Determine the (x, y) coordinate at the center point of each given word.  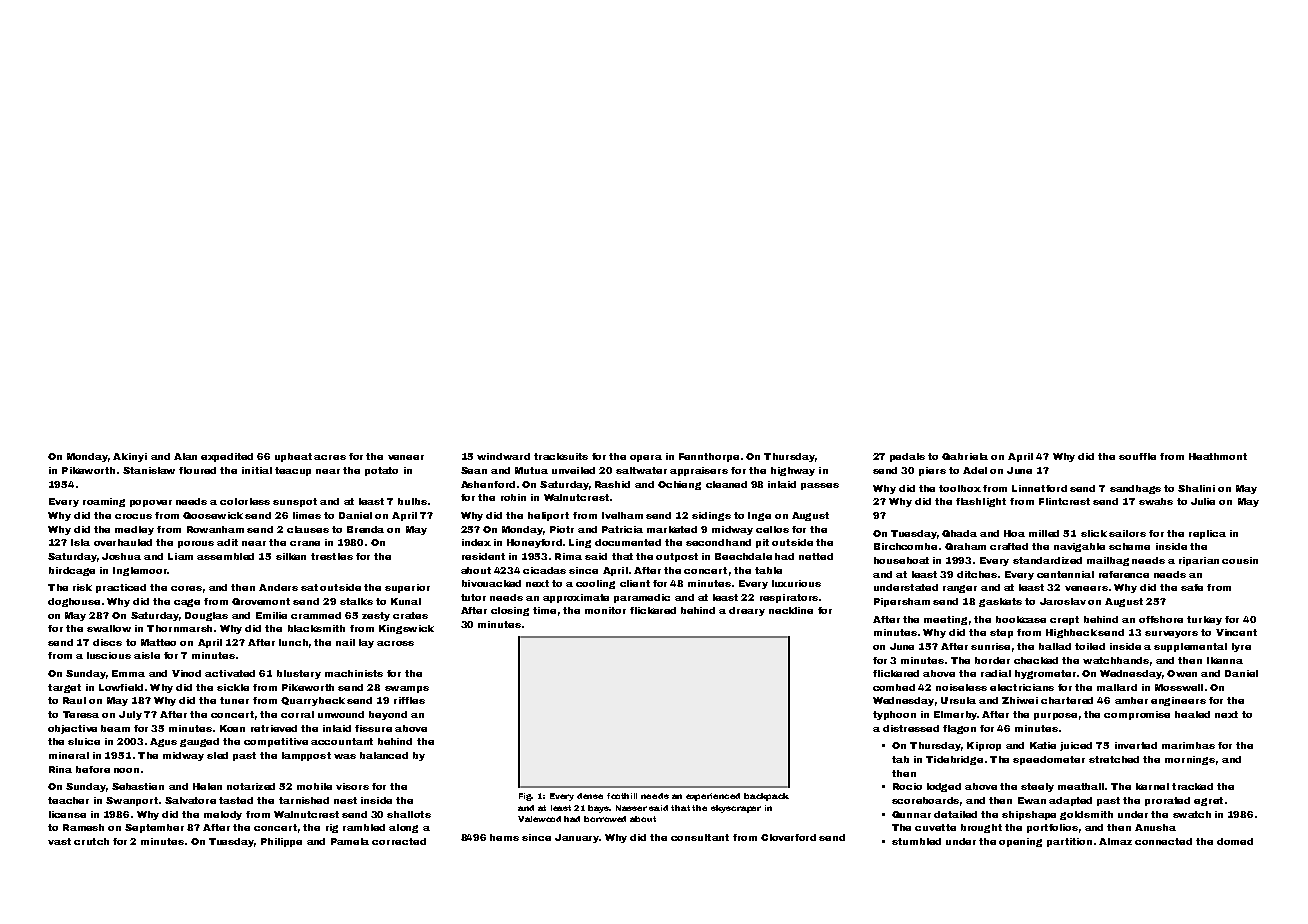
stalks (356, 601)
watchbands (1116, 660)
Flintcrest (1064, 501)
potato (381, 471)
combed (894, 687)
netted (816, 556)
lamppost (306, 756)
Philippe (281, 842)
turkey (1204, 620)
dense (590, 796)
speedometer (1049, 760)
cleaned (726, 484)
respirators (789, 598)
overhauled (123, 542)
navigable (1079, 547)
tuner (234, 700)
